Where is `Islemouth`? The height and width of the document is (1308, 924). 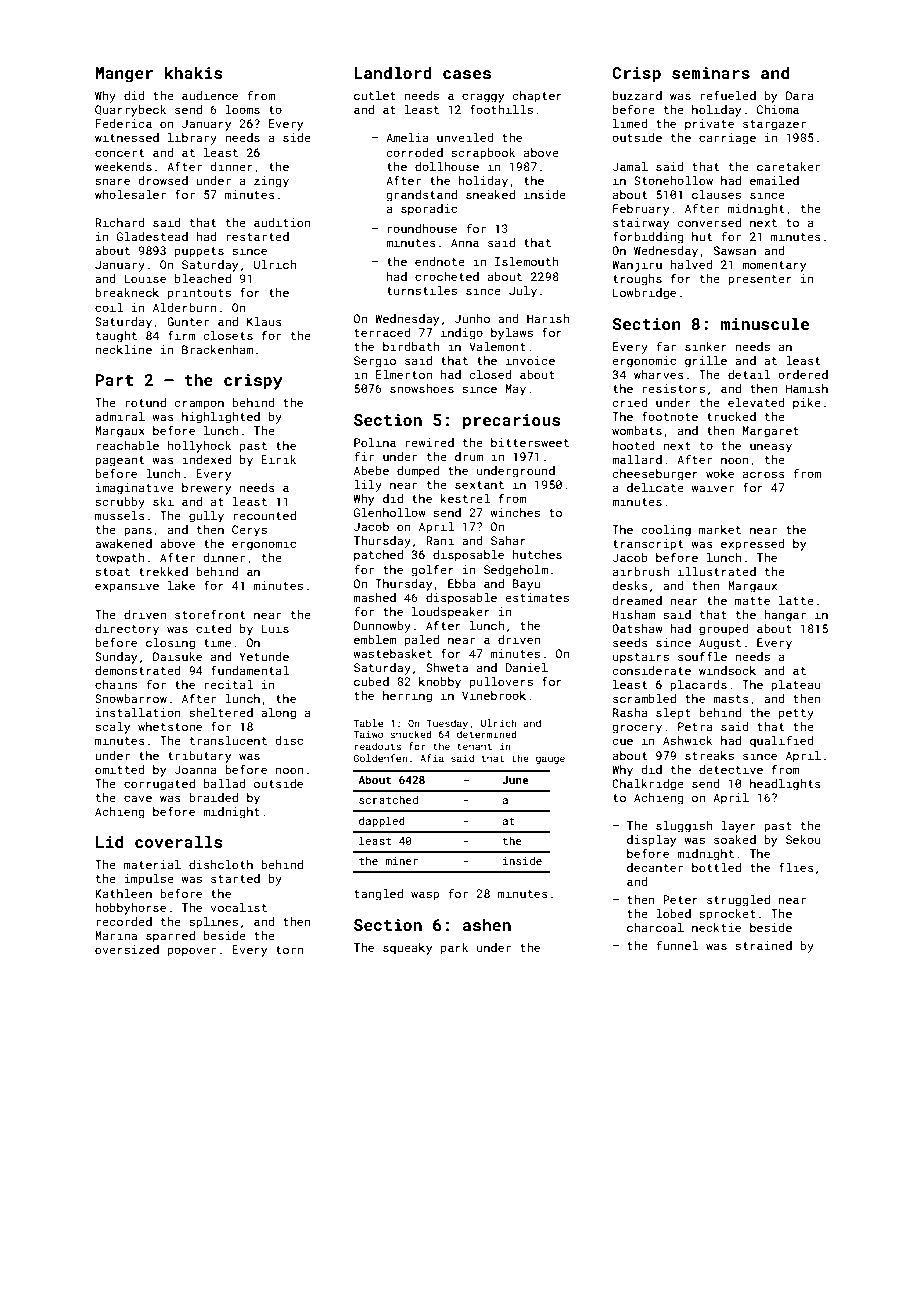
Islemouth is located at coordinates (527, 261).
